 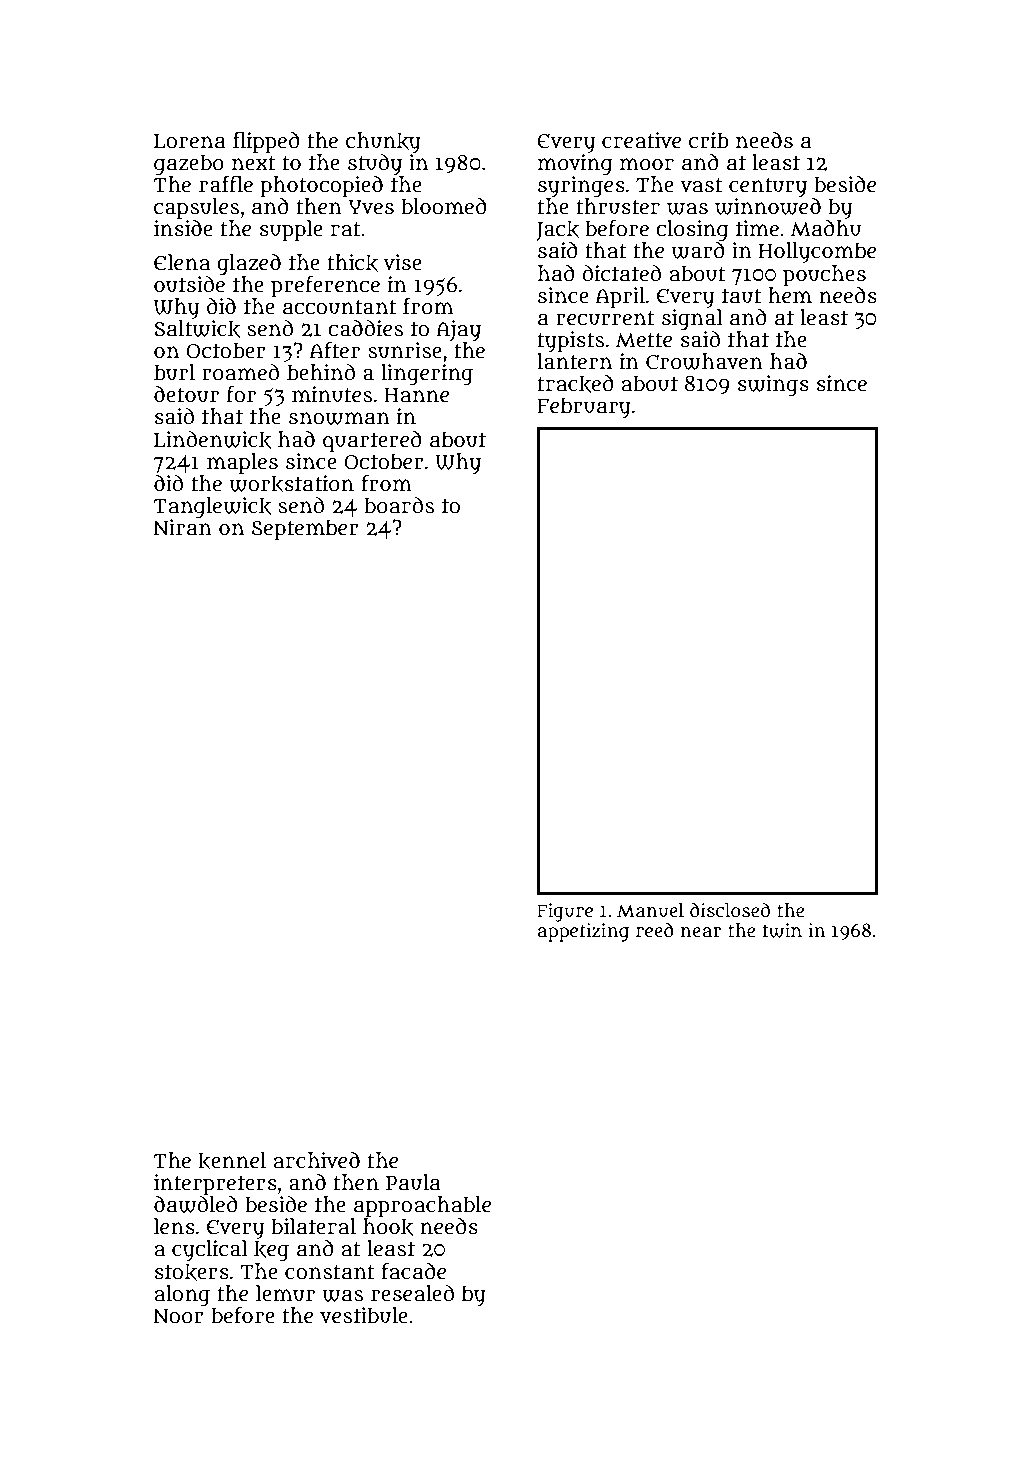 I want to click on Figure, so click(x=565, y=912).
